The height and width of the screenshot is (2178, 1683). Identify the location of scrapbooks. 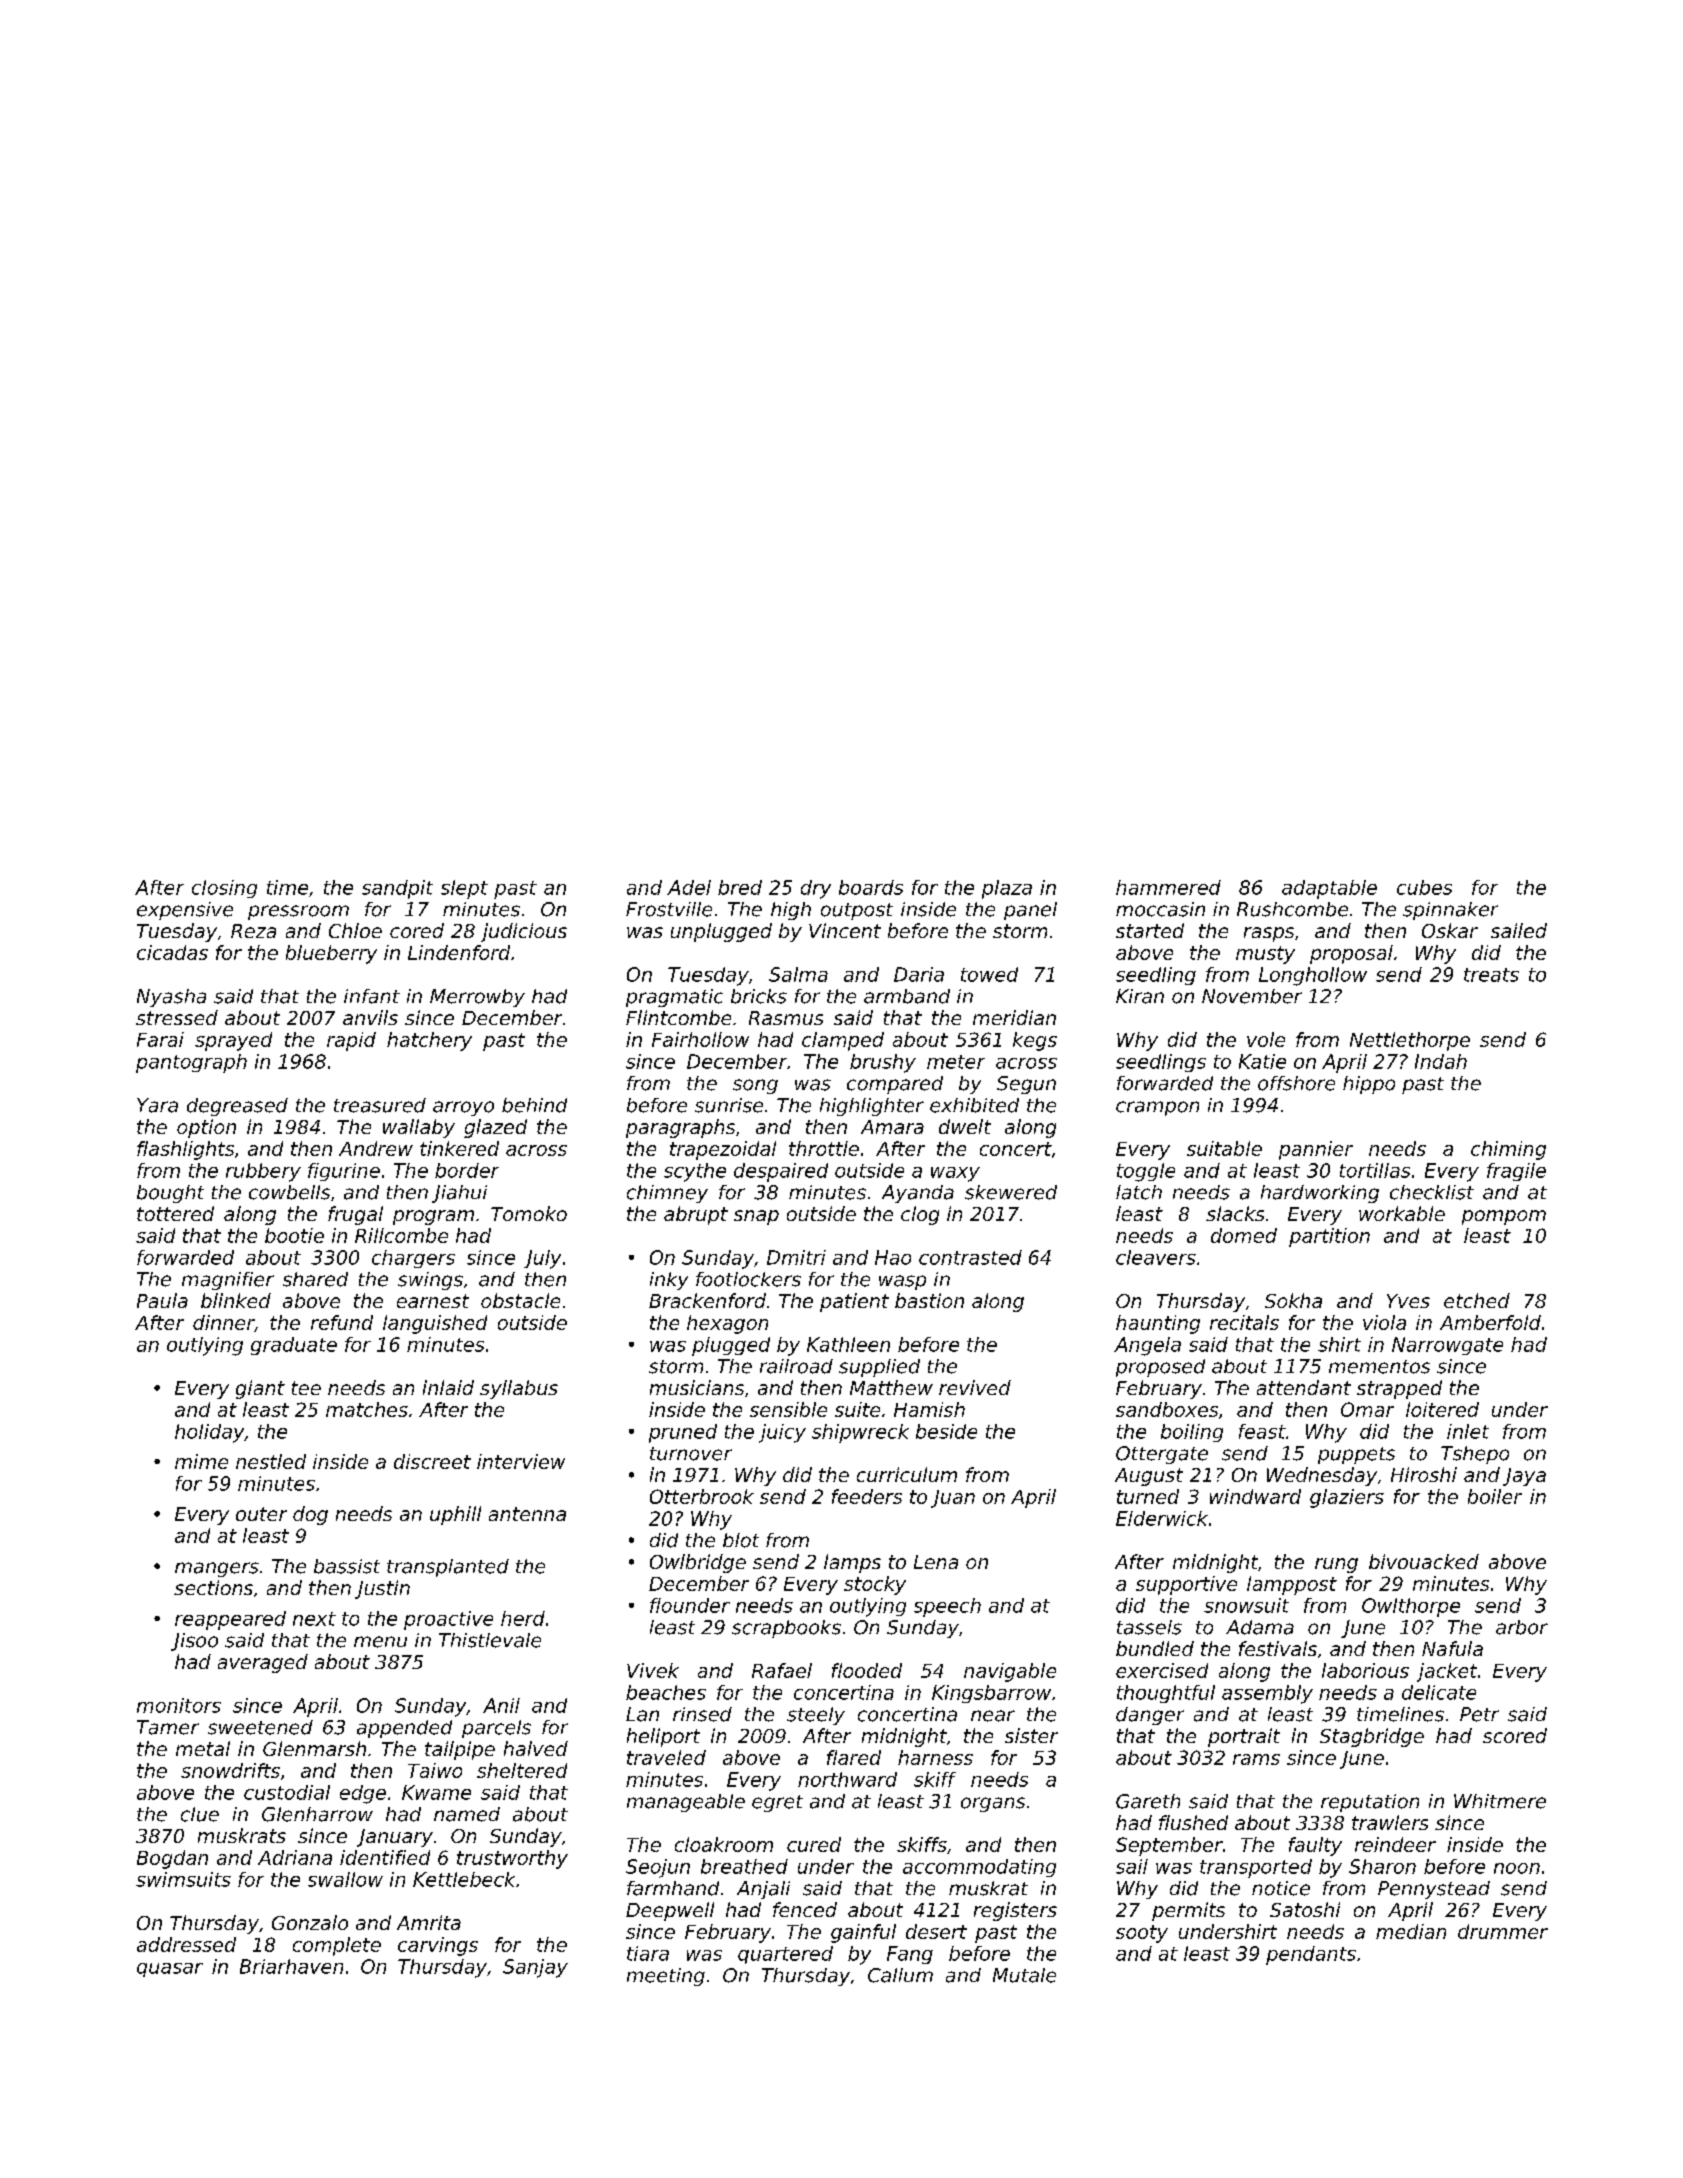
(786, 1629).
